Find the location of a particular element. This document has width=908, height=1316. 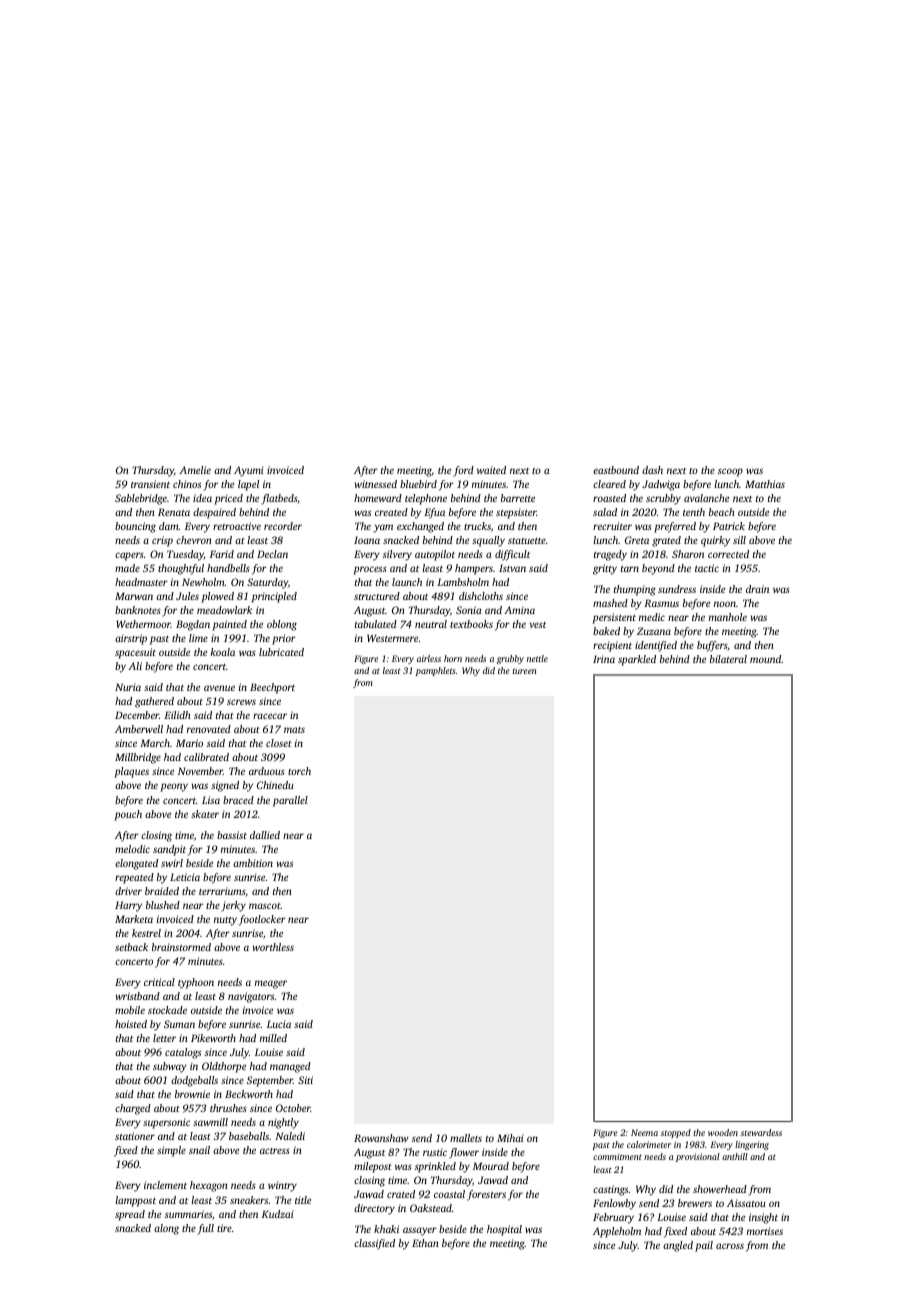

Aissatou is located at coordinates (746, 1203).
